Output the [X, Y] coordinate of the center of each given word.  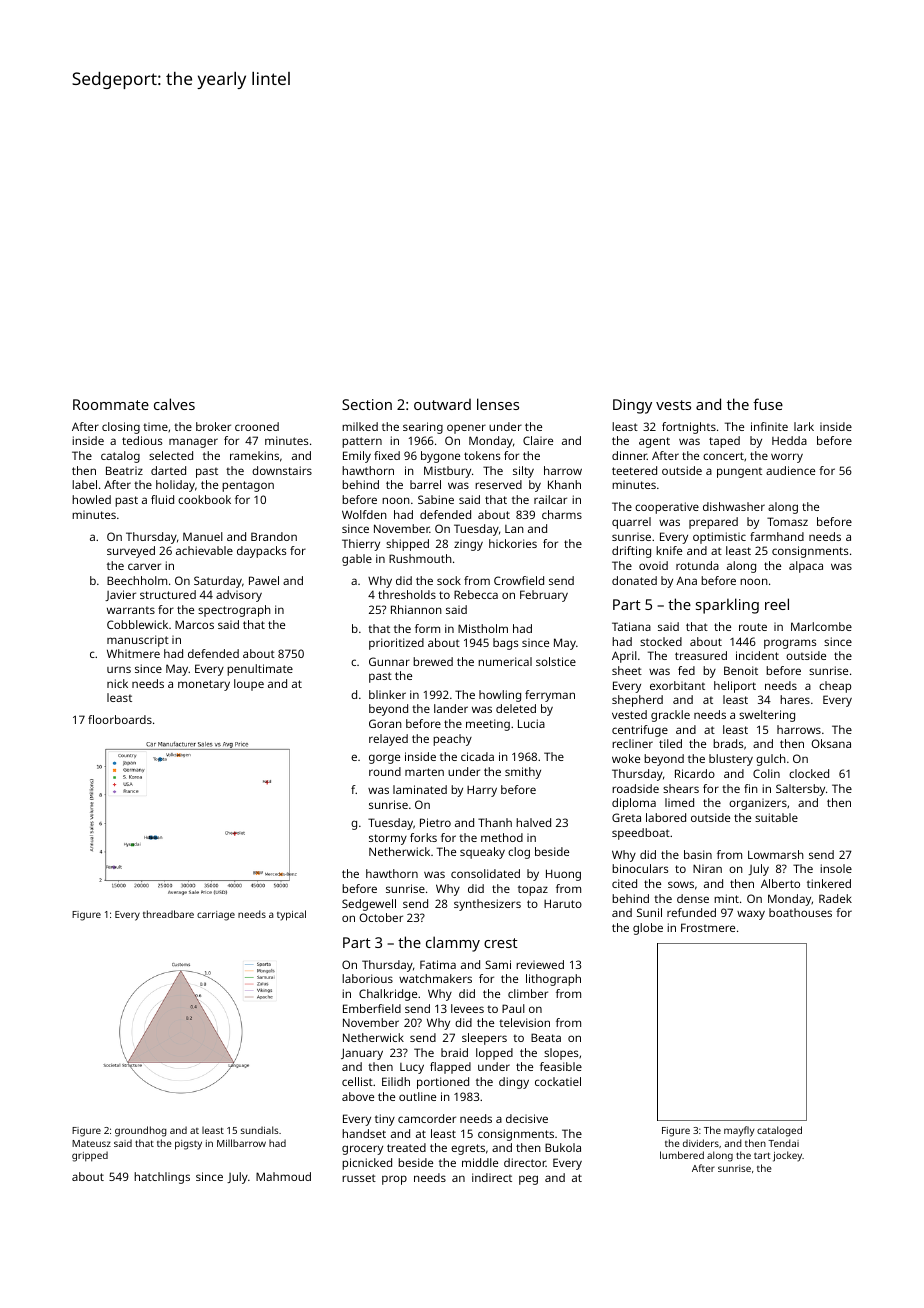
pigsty [188, 1145]
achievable [204, 550]
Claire [538, 440]
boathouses [800, 912]
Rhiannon [416, 609]
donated [634, 580]
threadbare [168, 914]
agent [654, 442]
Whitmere [133, 653]
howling [500, 696]
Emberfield [372, 1008]
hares [795, 699]
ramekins [254, 455]
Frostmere [708, 927]
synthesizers [487, 905]
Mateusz [91, 1143]
